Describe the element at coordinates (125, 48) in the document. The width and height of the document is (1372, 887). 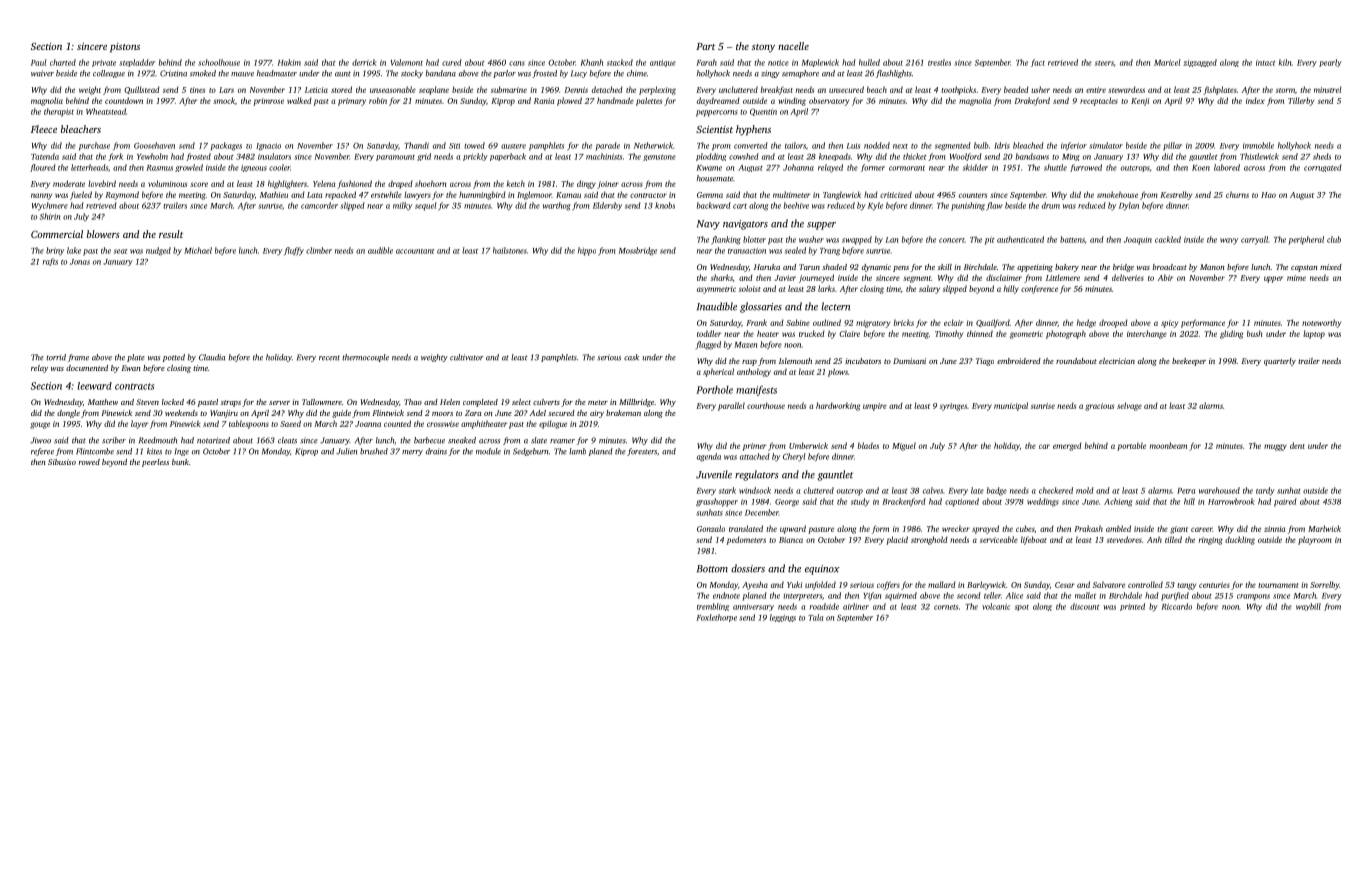
I see `pistons` at that location.
